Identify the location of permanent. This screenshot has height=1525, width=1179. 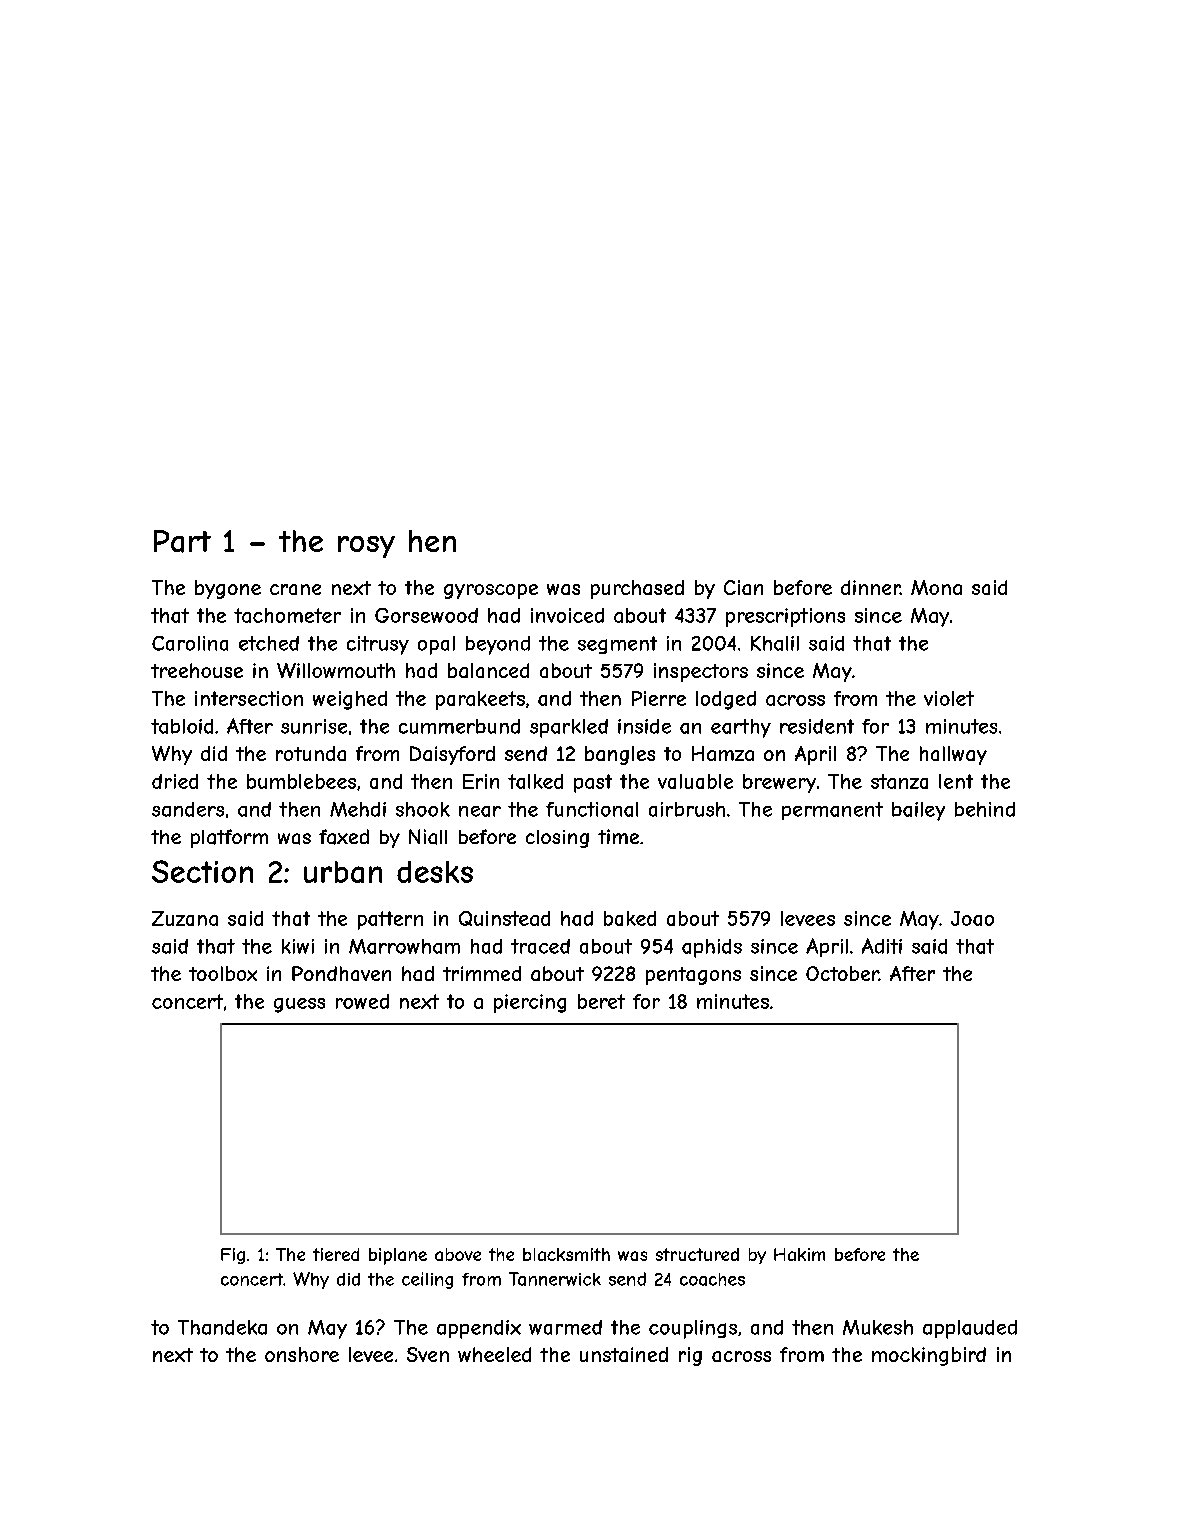
(832, 811).
